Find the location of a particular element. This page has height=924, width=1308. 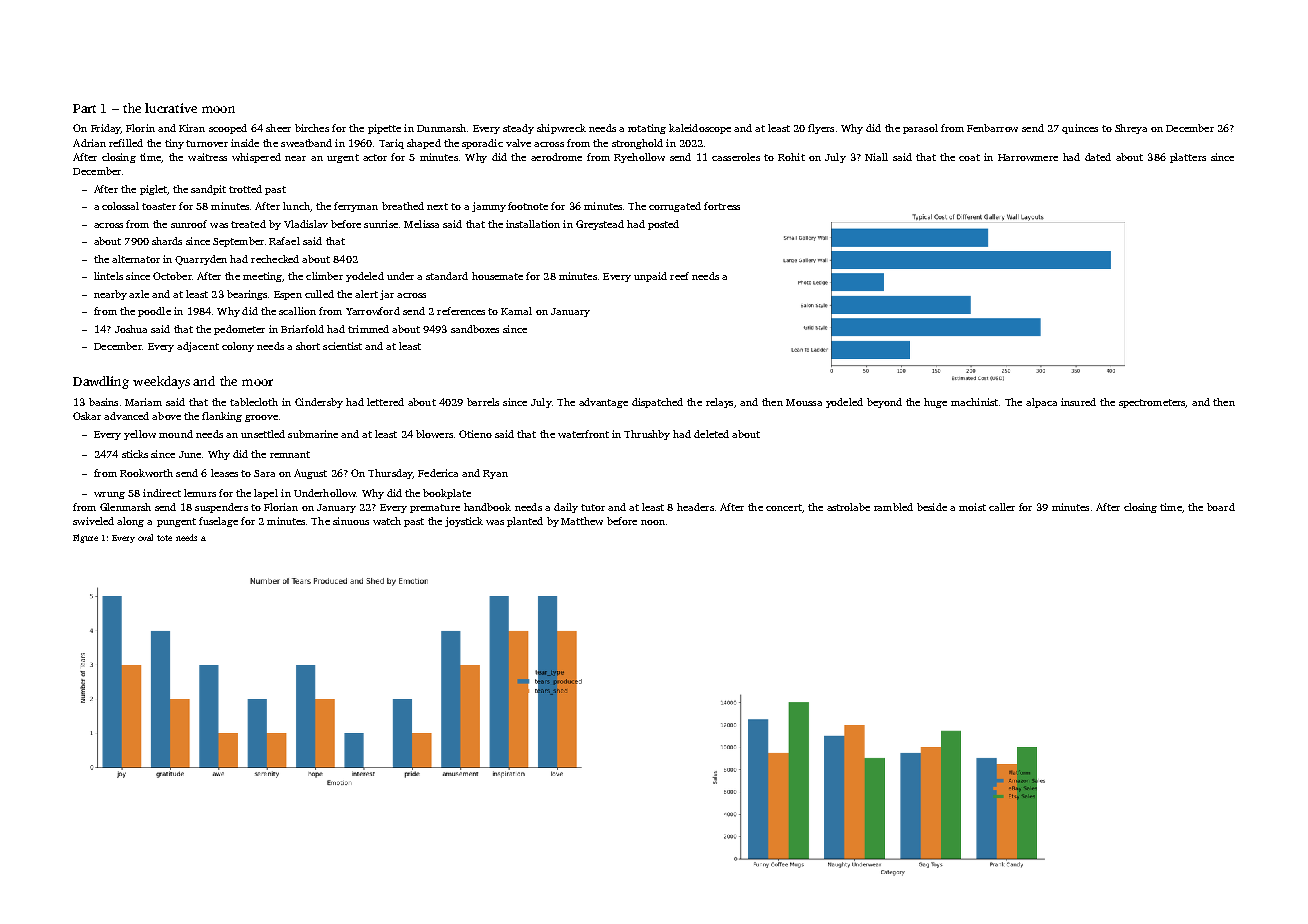

reef is located at coordinates (679, 276).
